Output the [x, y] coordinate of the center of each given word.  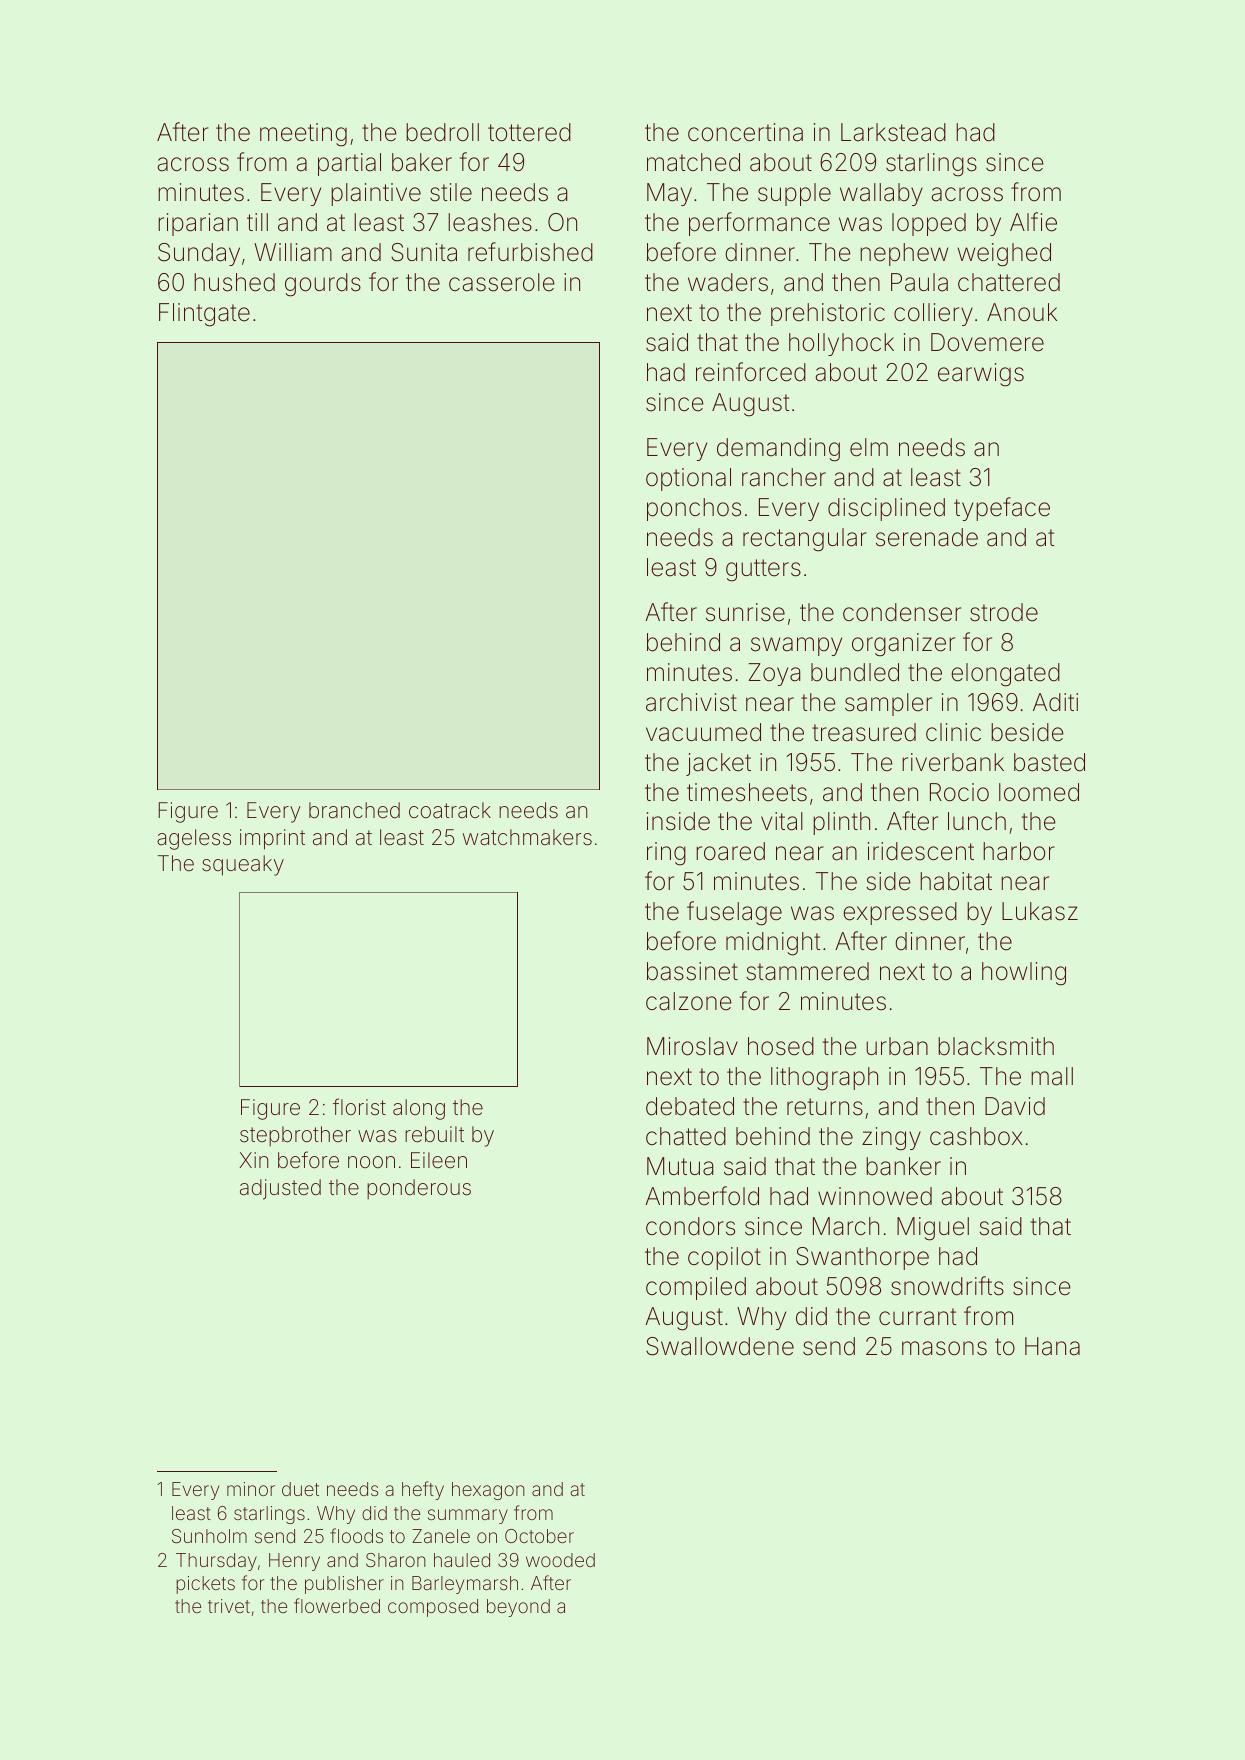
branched [354, 810]
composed [433, 1608]
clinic [953, 732]
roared [730, 851]
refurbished [530, 252]
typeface [1002, 509]
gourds [323, 285]
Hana [1052, 1346]
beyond [518, 1608]
